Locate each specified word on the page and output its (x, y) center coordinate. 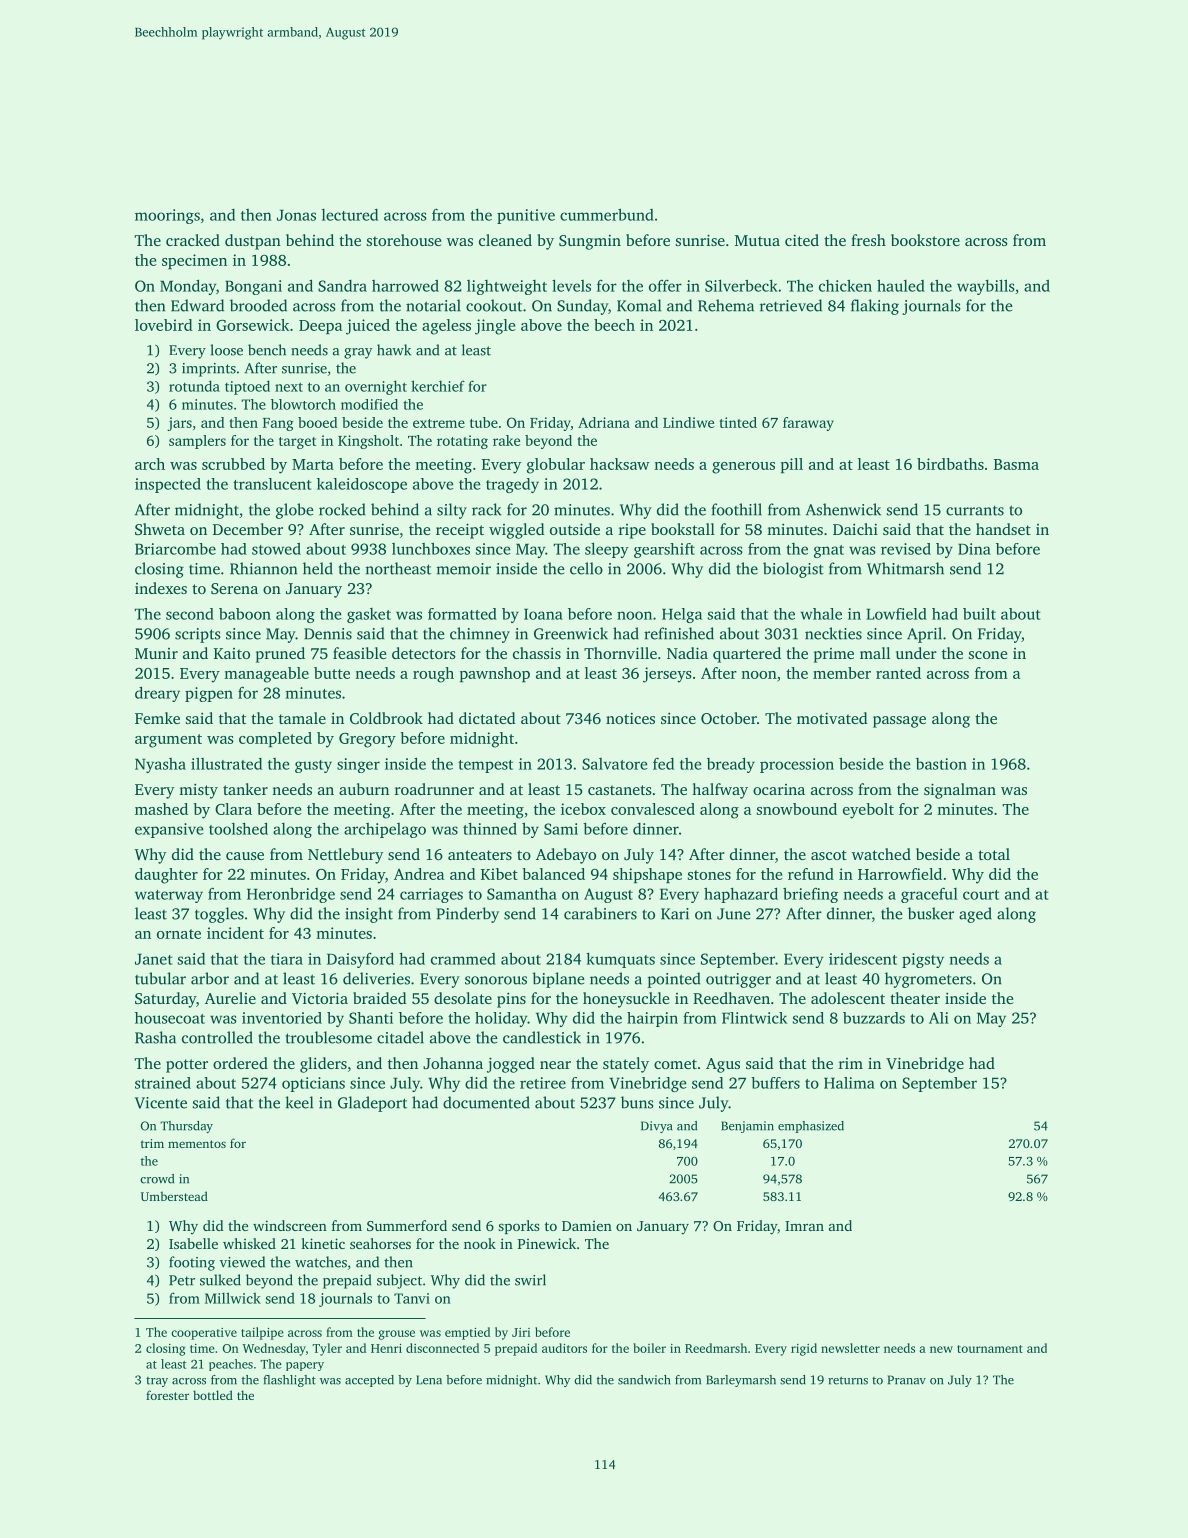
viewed (242, 1262)
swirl (530, 1280)
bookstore (925, 240)
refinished (679, 633)
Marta (313, 464)
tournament (990, 1349)
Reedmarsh (716, 1348)
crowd (157, 1179)
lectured (350, 215)
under (916, 653)
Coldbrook (386, 718)
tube (484, 422)
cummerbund (607, 214)
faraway (808, 424)
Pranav (907, 1380)
